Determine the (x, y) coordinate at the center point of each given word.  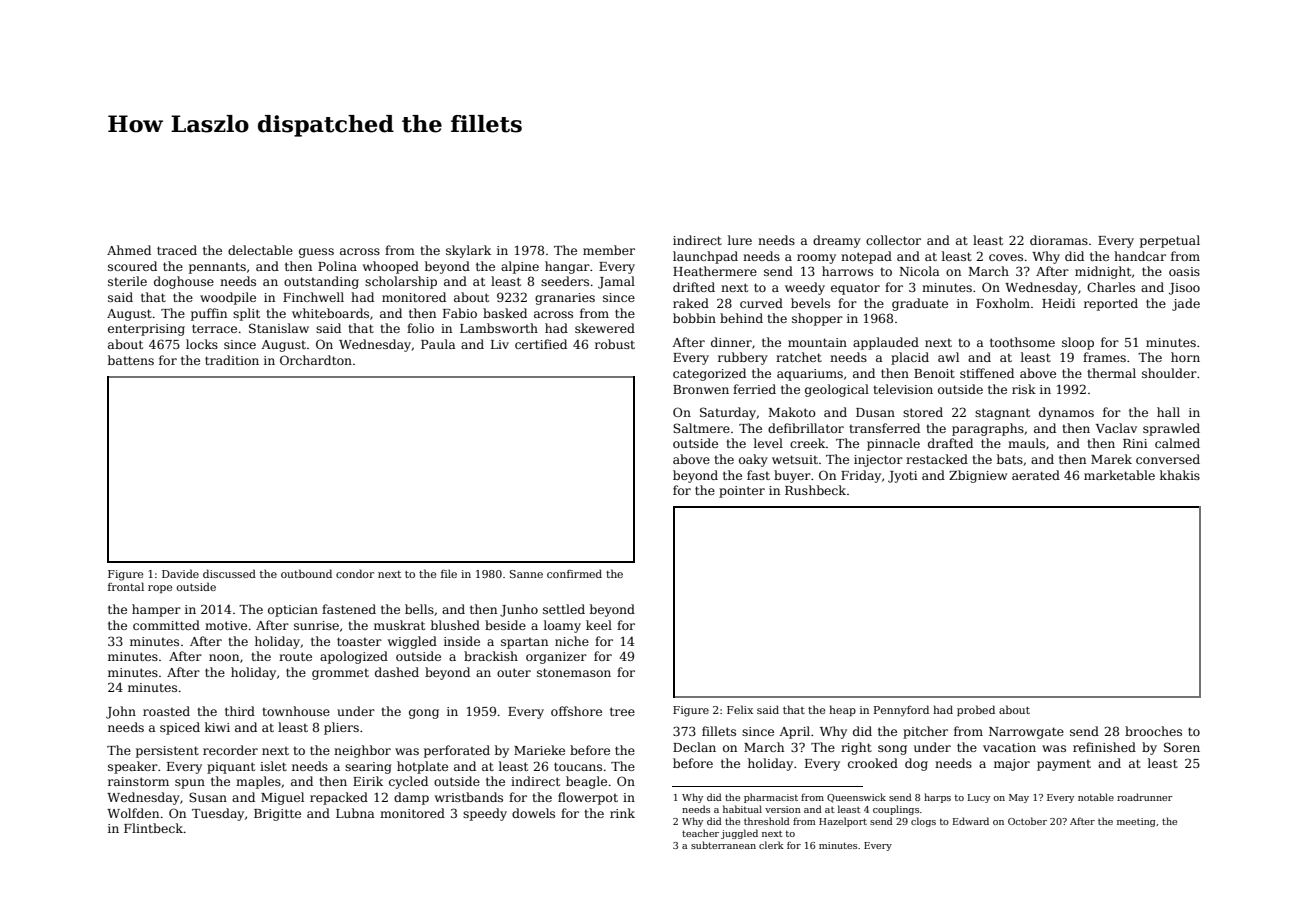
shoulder (1169, 373)
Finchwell (313, 297)
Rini (1135, 443)
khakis (1180, 475)
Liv (500, 344)
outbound (306, 573)
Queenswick (856, 798)
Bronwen (701, 389)
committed (166, 625)
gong (424, 714)
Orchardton (316, 360)
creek (807, 443)
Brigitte (277, 815)
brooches (1153, 731)
